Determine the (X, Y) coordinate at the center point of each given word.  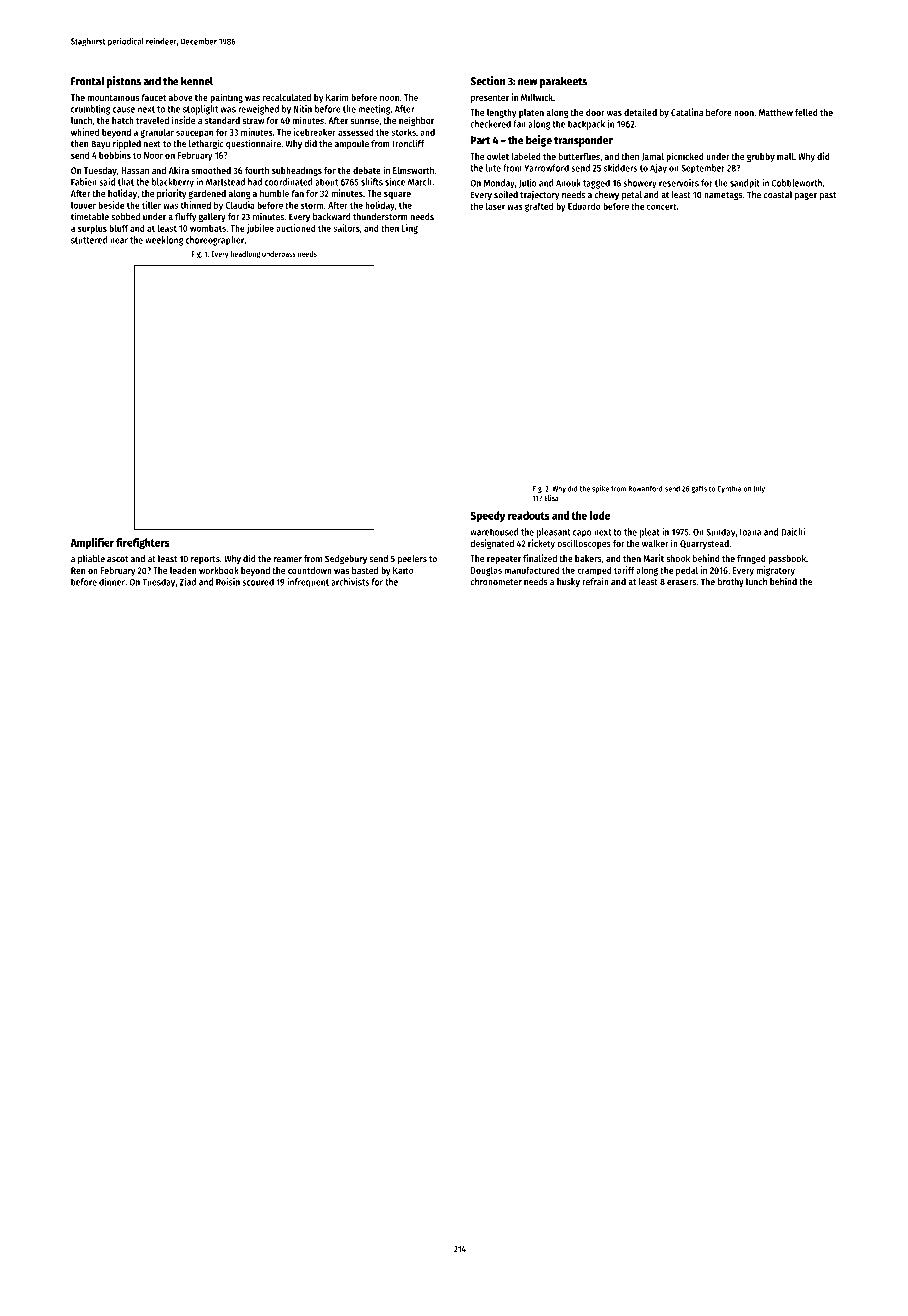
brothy (731, 582)
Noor (153, 155)
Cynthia (729, 489)
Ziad (188, 582)
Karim (337, 97)
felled (806, 112)
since (395, 182)
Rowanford (645, 488)
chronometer (496, 582)
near (119, 241)
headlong (245, 255)
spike (600, 489)
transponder (583, 141)
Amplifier (92, 543)
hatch (123, 120)
